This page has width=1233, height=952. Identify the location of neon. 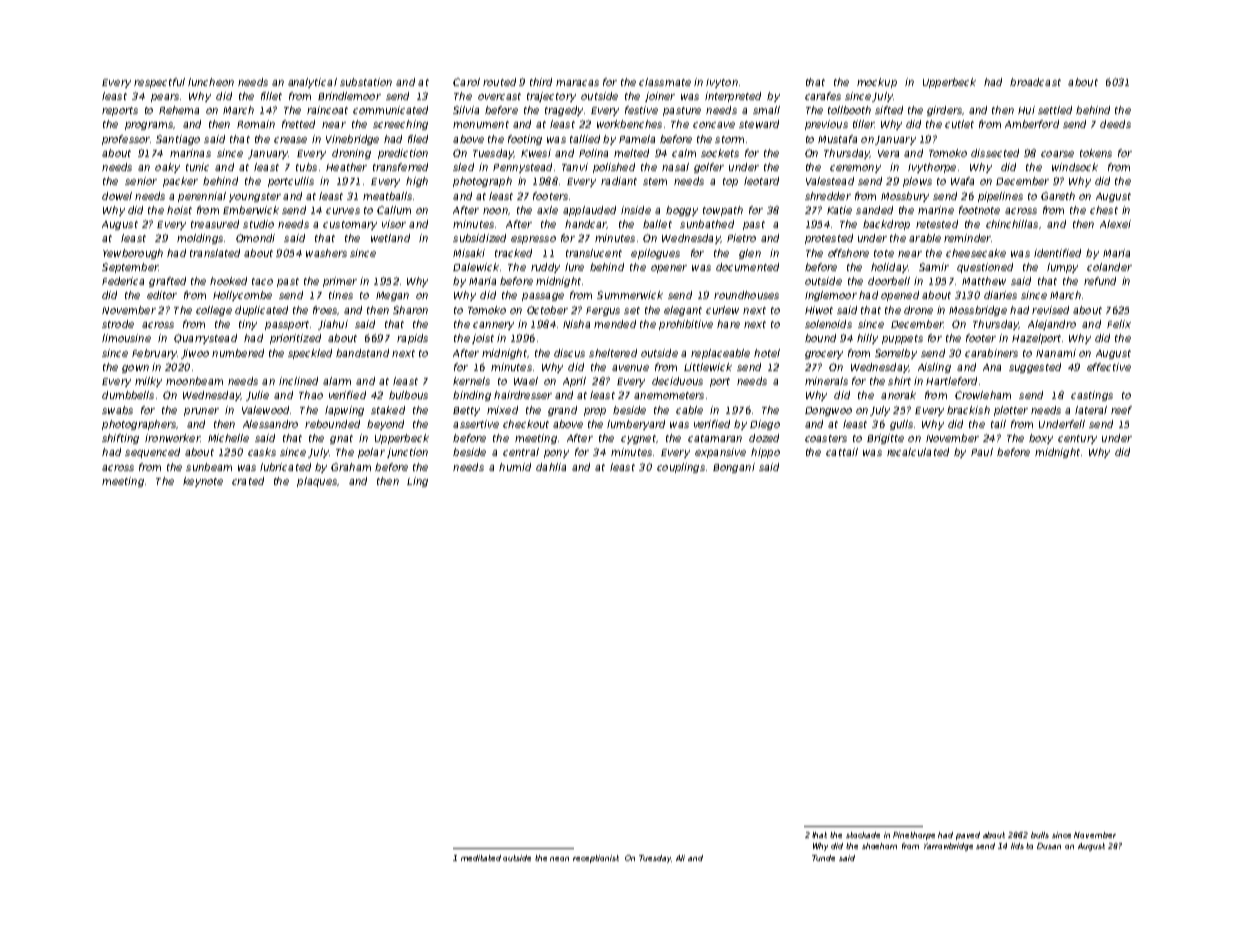
(559, 859).
